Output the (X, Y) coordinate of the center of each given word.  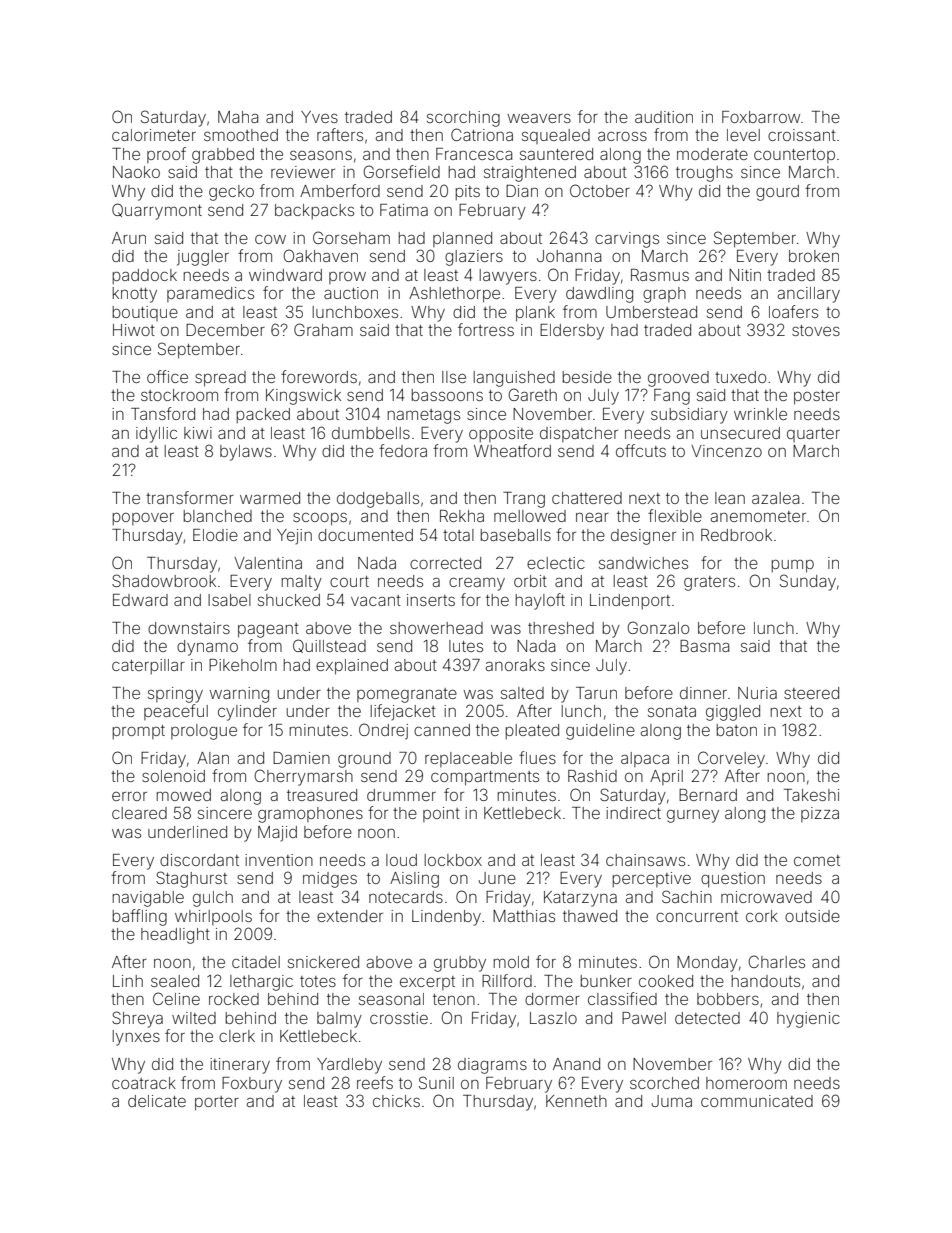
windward (285, 275)
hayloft (540, 601)
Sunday (808, 582)
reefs (375, 1082)
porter (217, 1103)
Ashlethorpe (454, 295)
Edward (140, 600)
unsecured (740, 433)
